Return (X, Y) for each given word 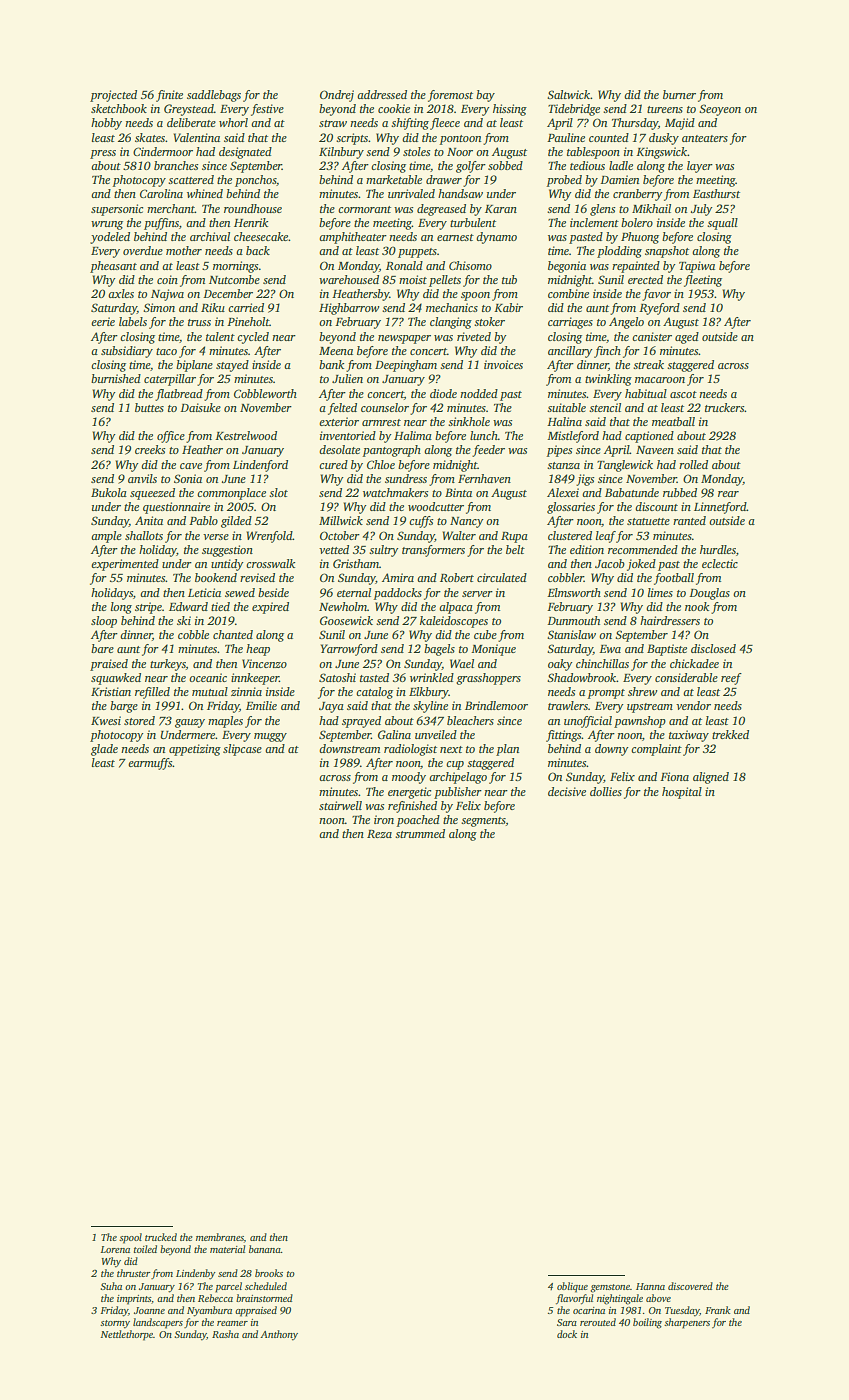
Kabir (508, 307)
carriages (570, 323)
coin (167, 279)
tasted (374, 677)
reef (731, 679)
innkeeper (255, 679)
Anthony (279, 1335)
